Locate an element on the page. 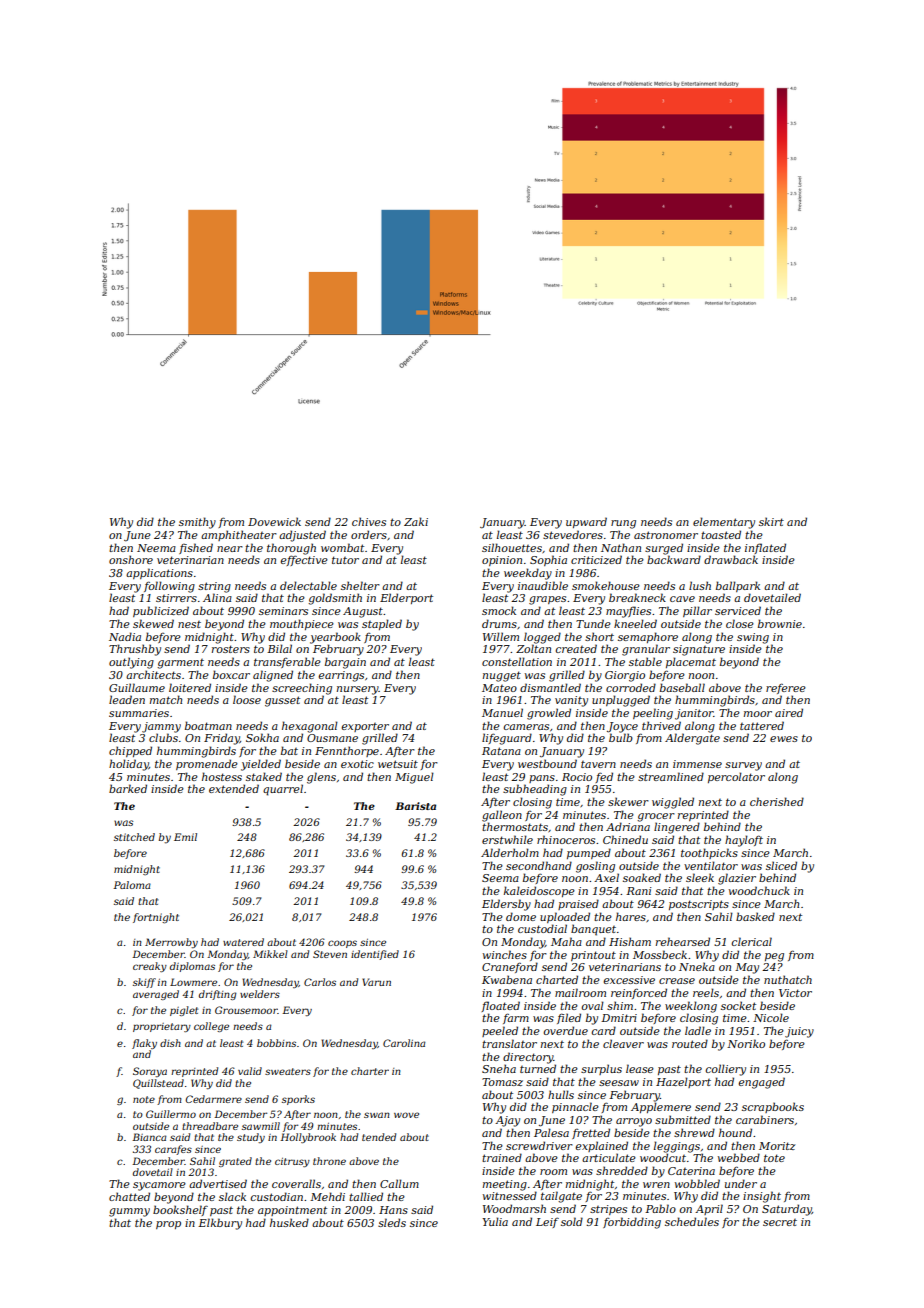  appointment is located at coordinates (292, 1211).
